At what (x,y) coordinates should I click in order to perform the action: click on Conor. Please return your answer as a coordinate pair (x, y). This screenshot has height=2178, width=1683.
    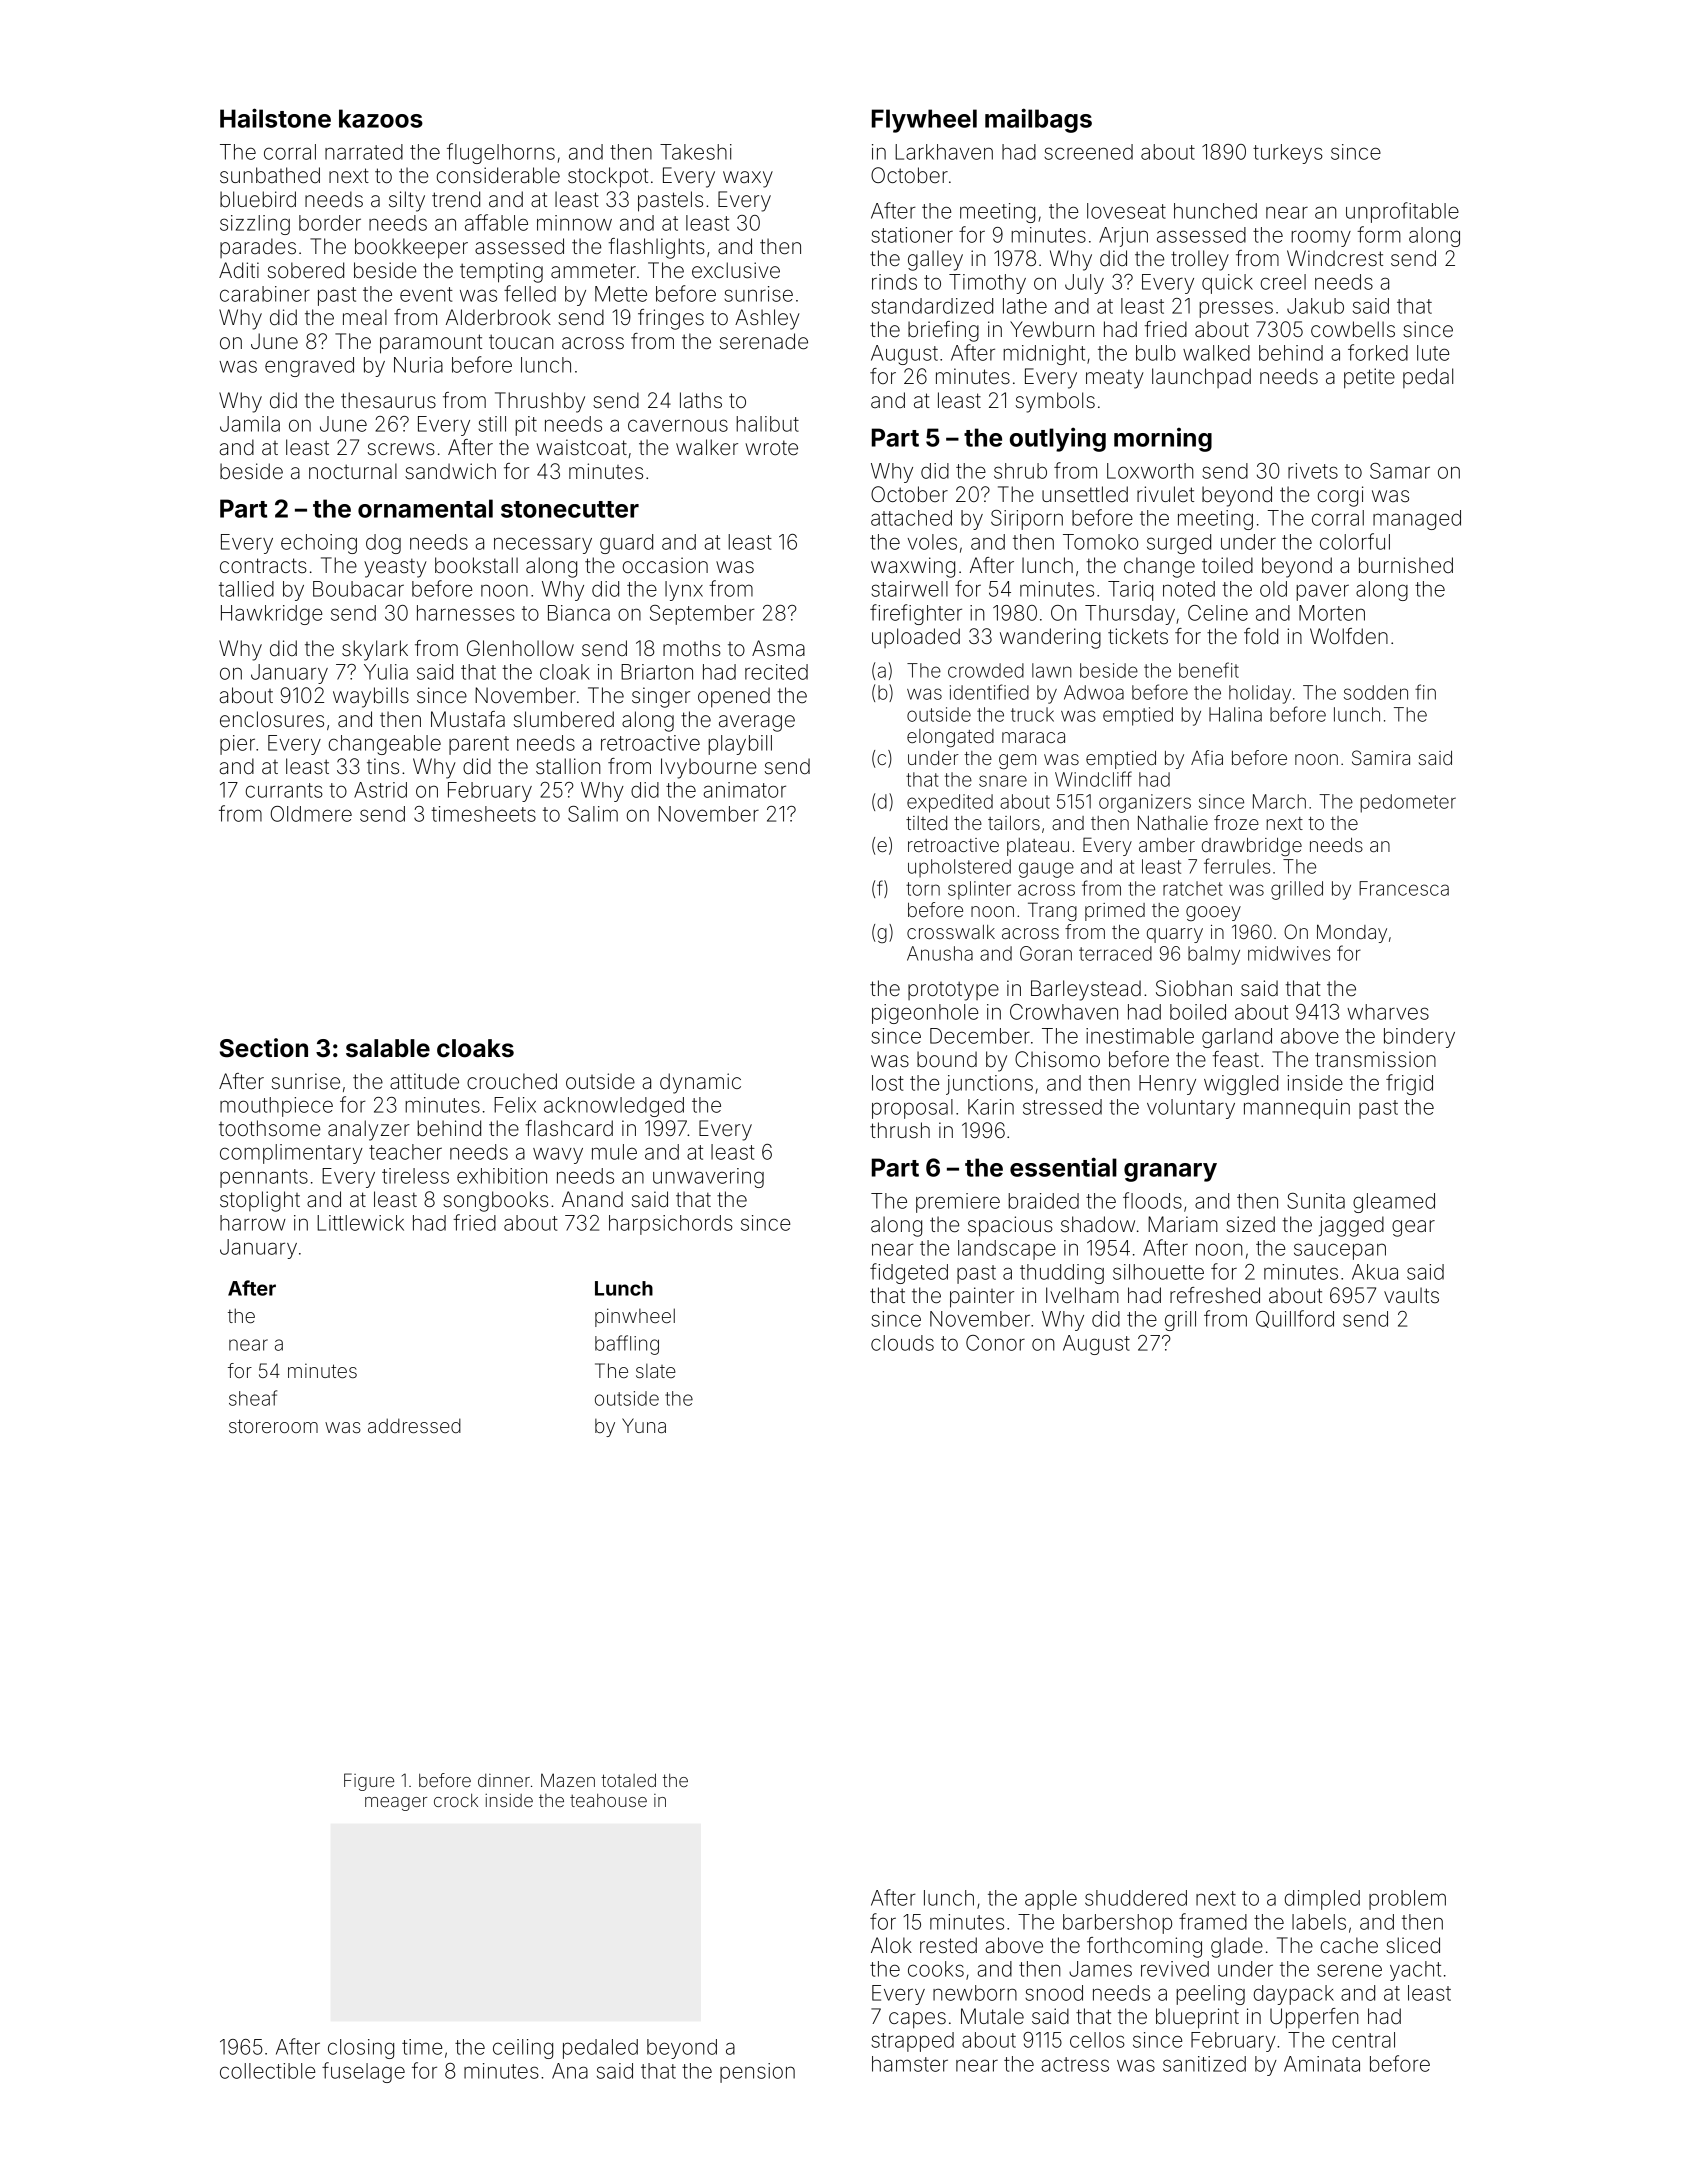
    Looking at the image, I should click on (995, 1343).
